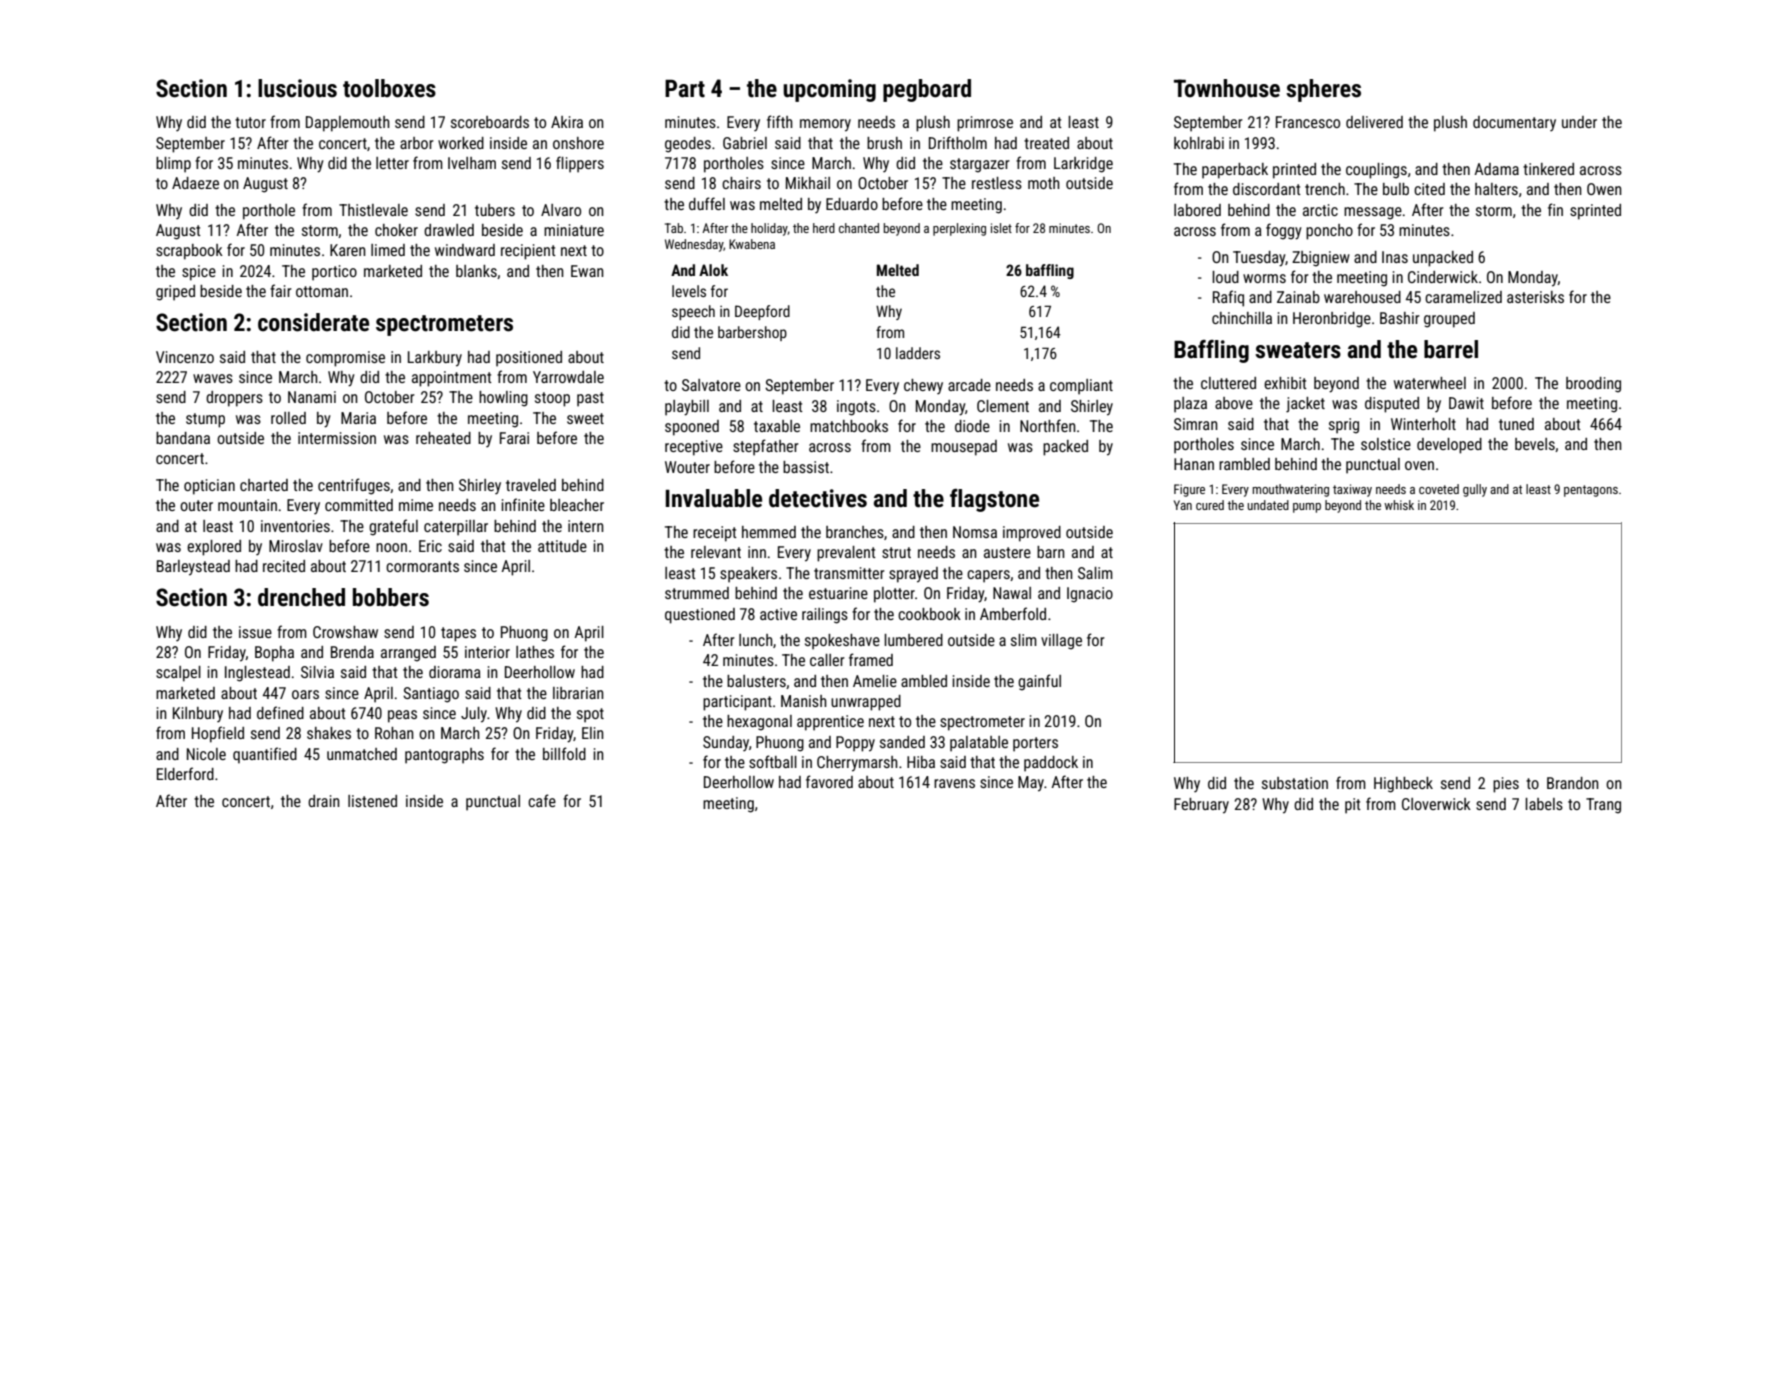  Describe the element at coordinates (1399, 505) in the page. I see `whisk` at that location.
